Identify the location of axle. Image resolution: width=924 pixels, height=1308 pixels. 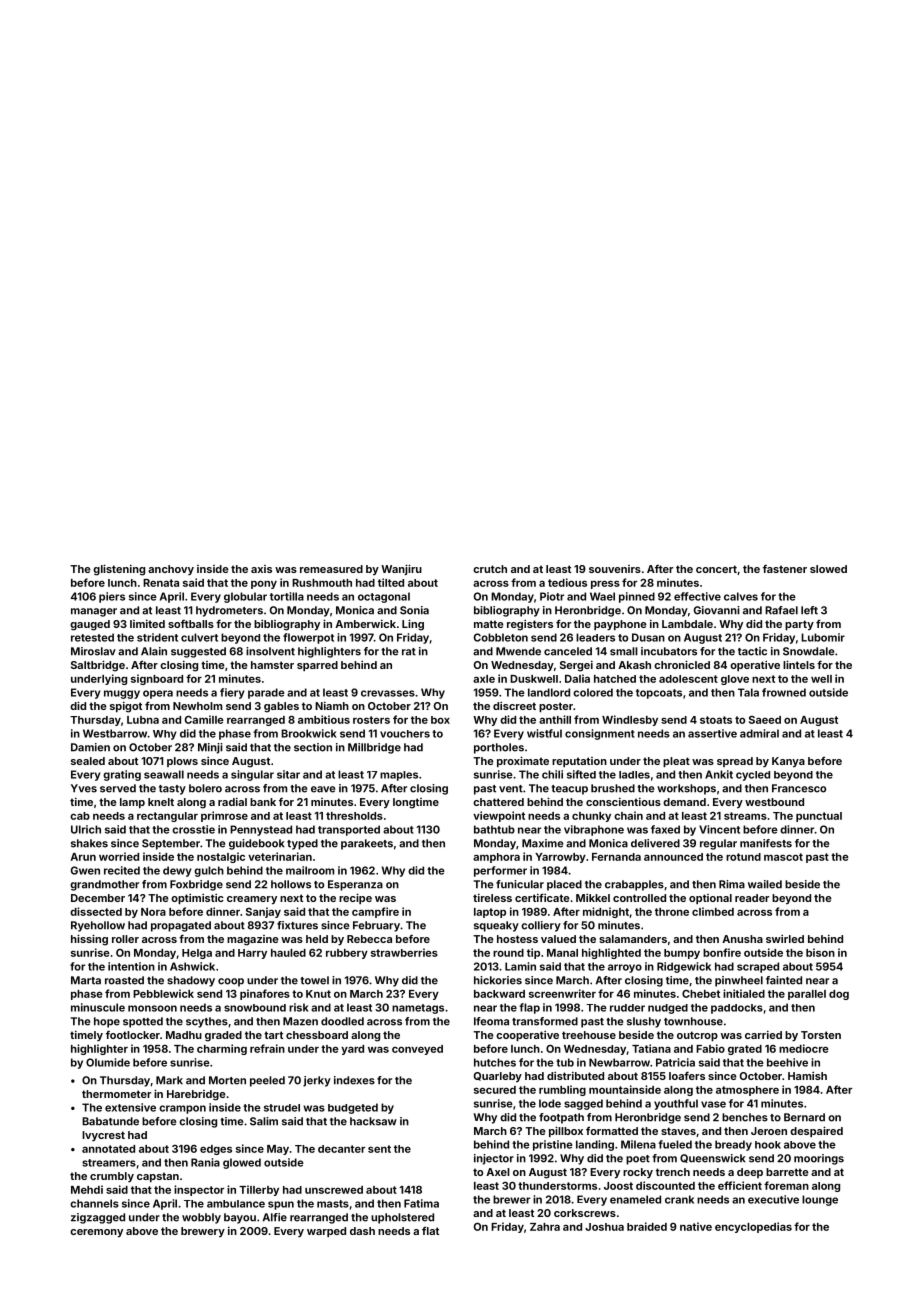
(484, 679).
